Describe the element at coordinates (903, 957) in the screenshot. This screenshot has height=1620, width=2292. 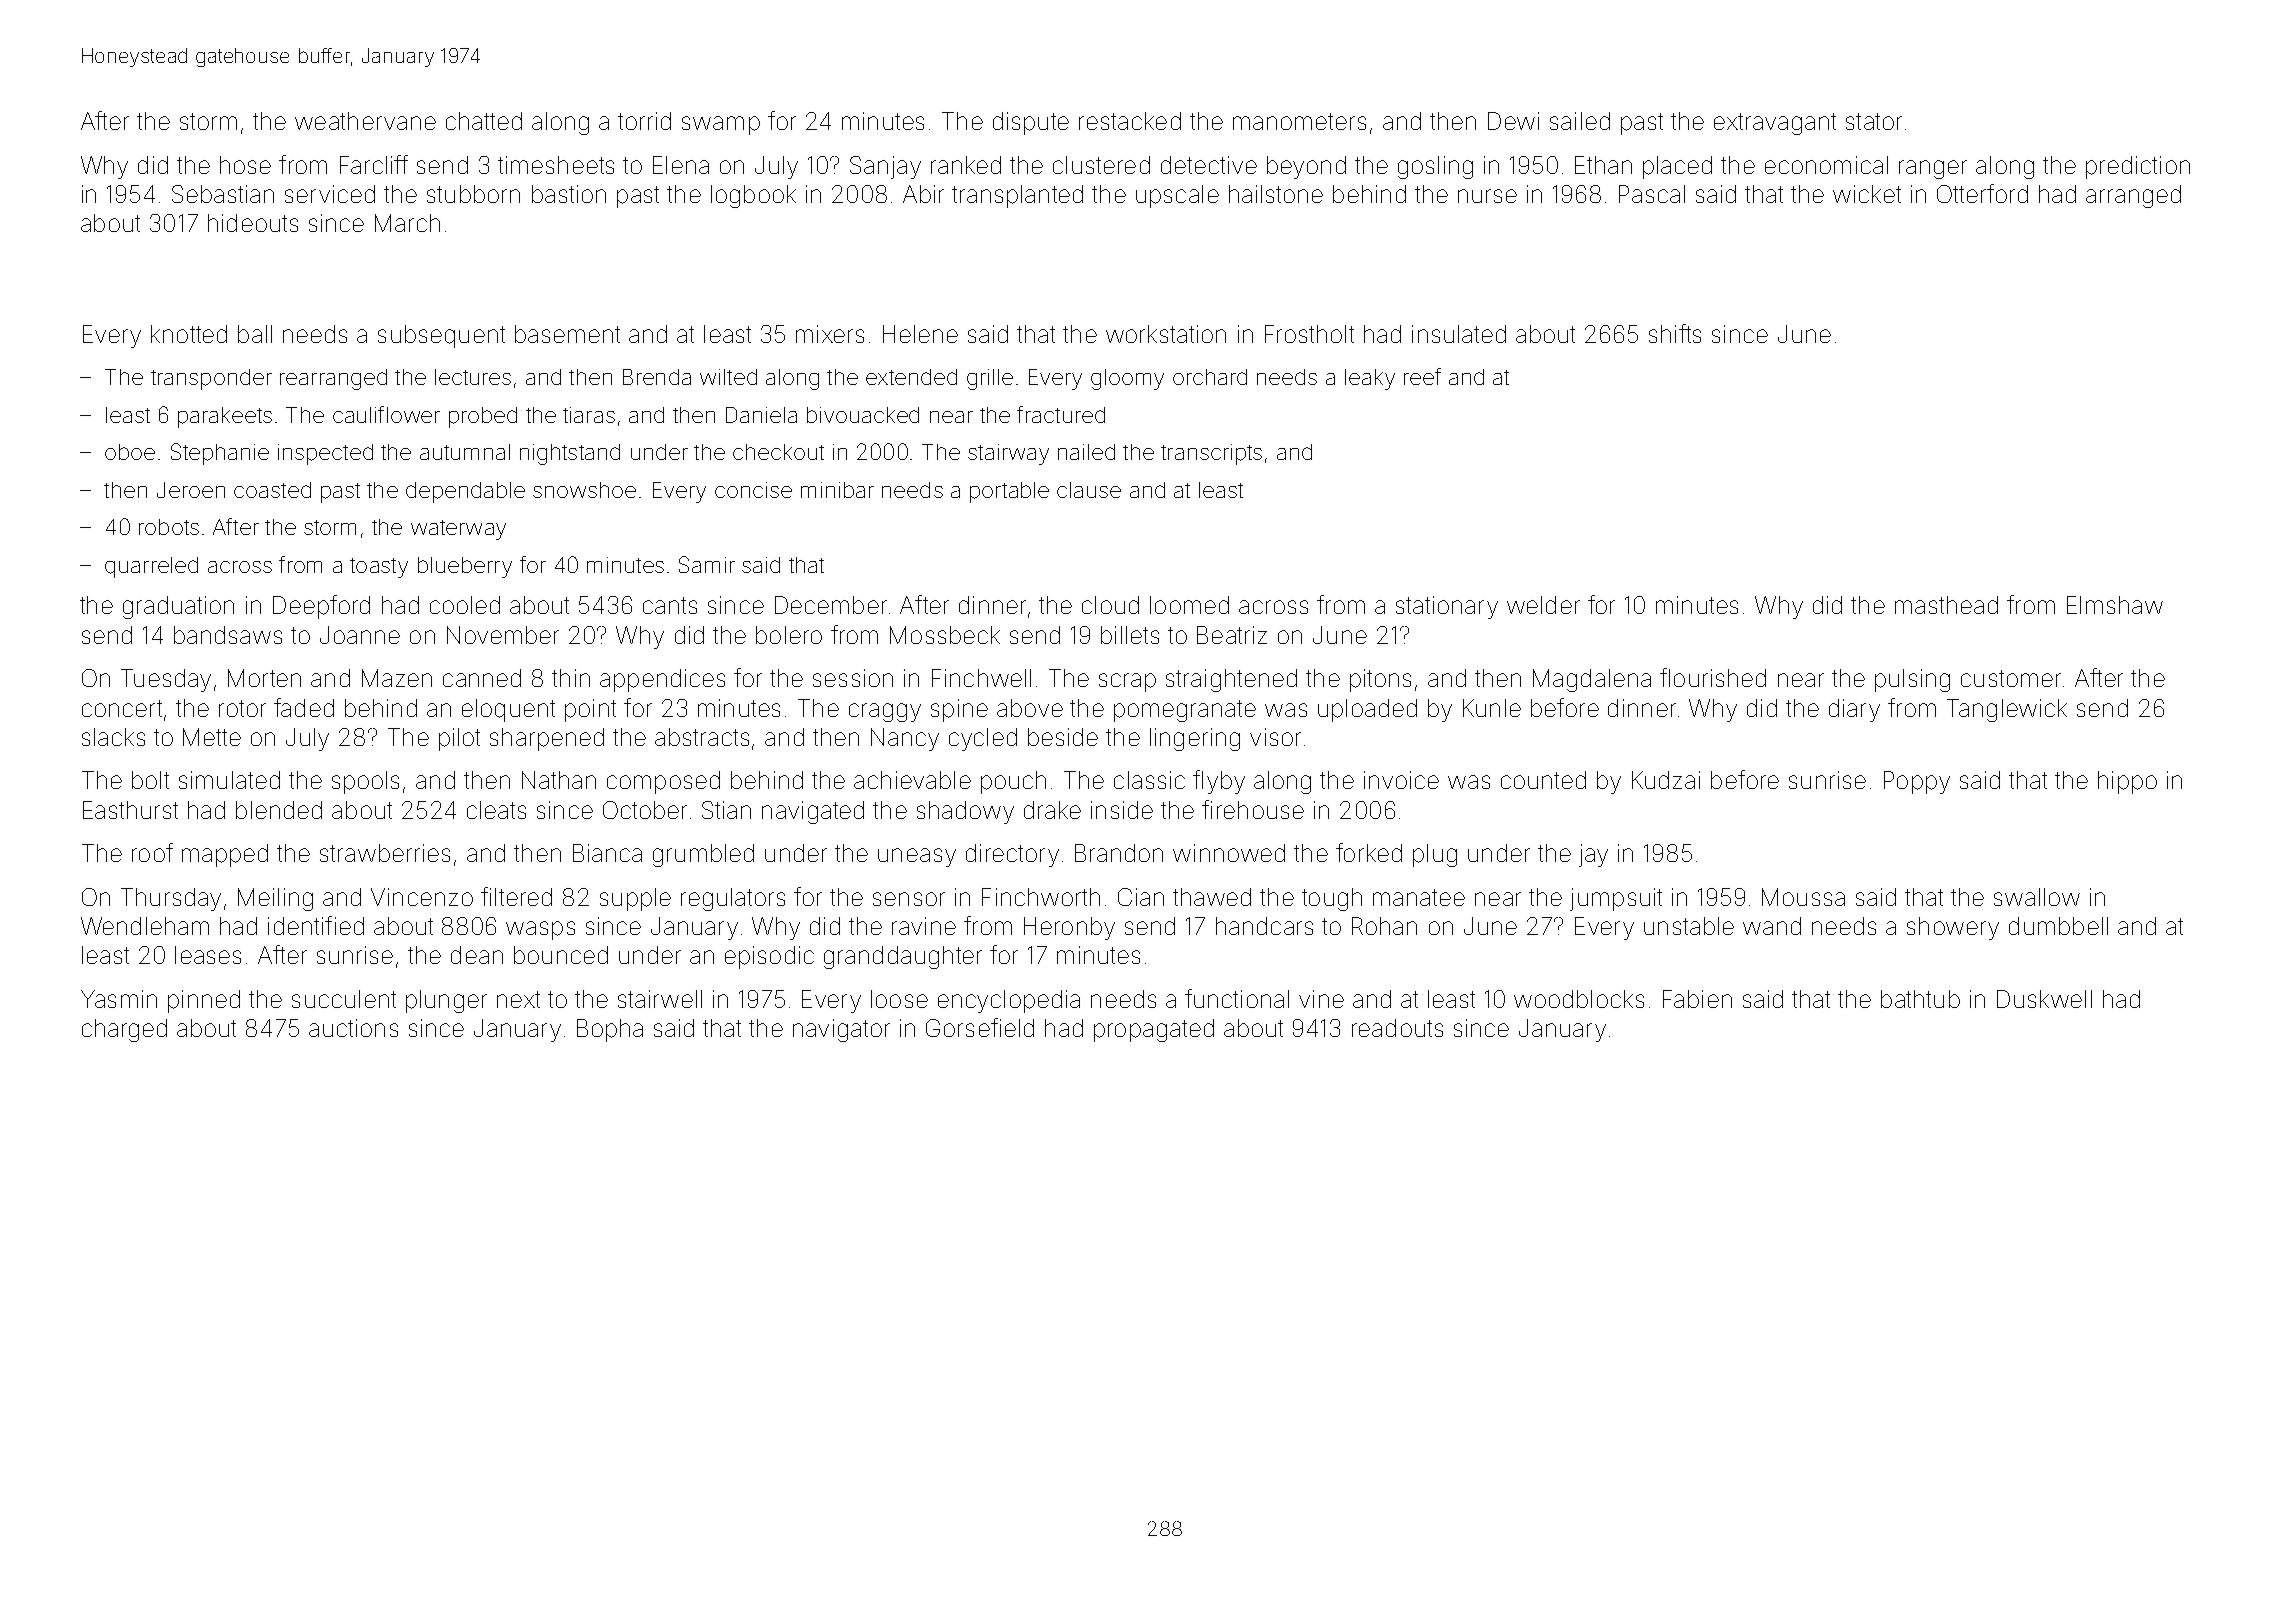
I see `granddaughter` at that location.
